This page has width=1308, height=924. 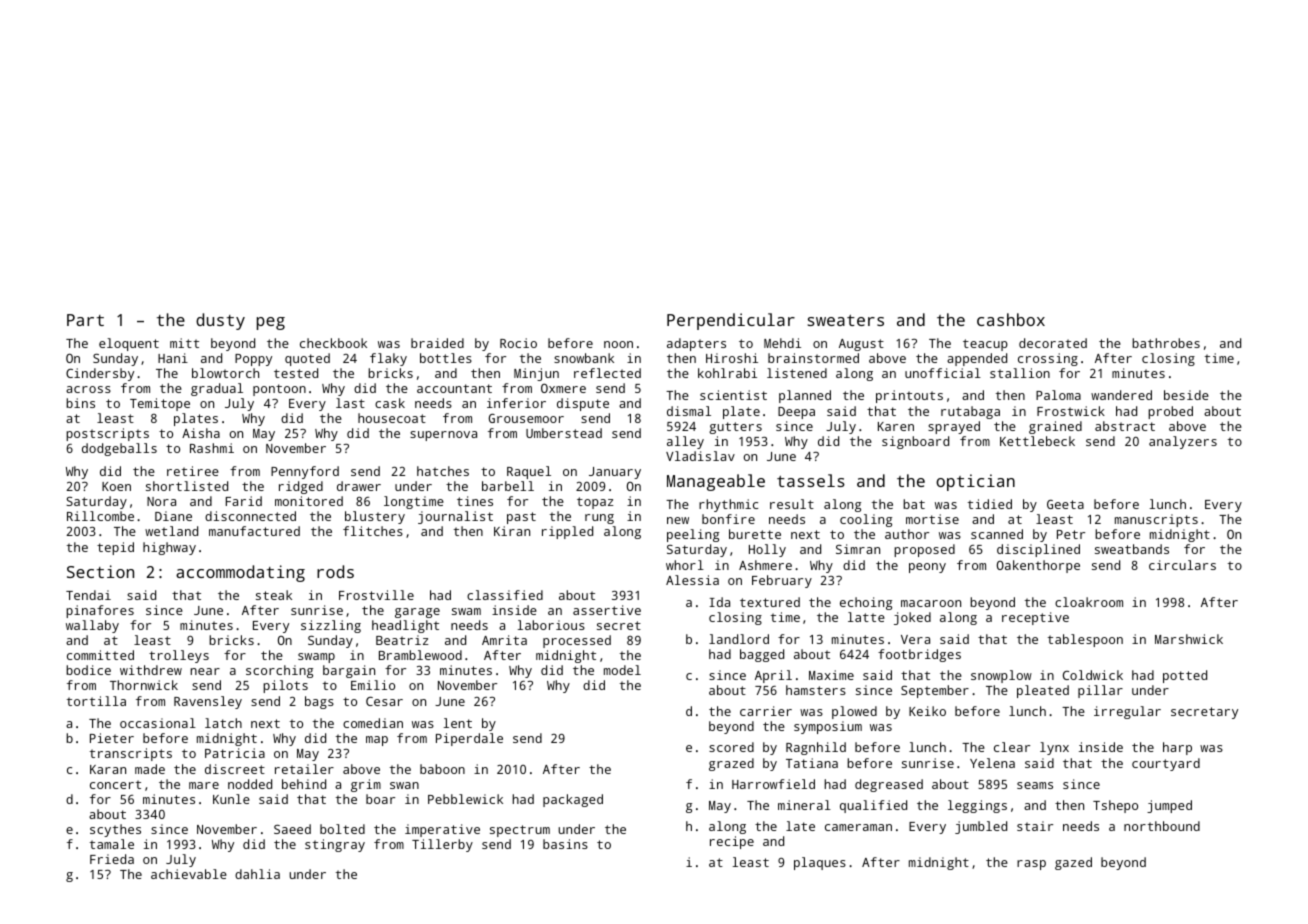 What do you see at coordinates (797, 373) in the page?
I see `listened` at bounding box center [797, 373].
